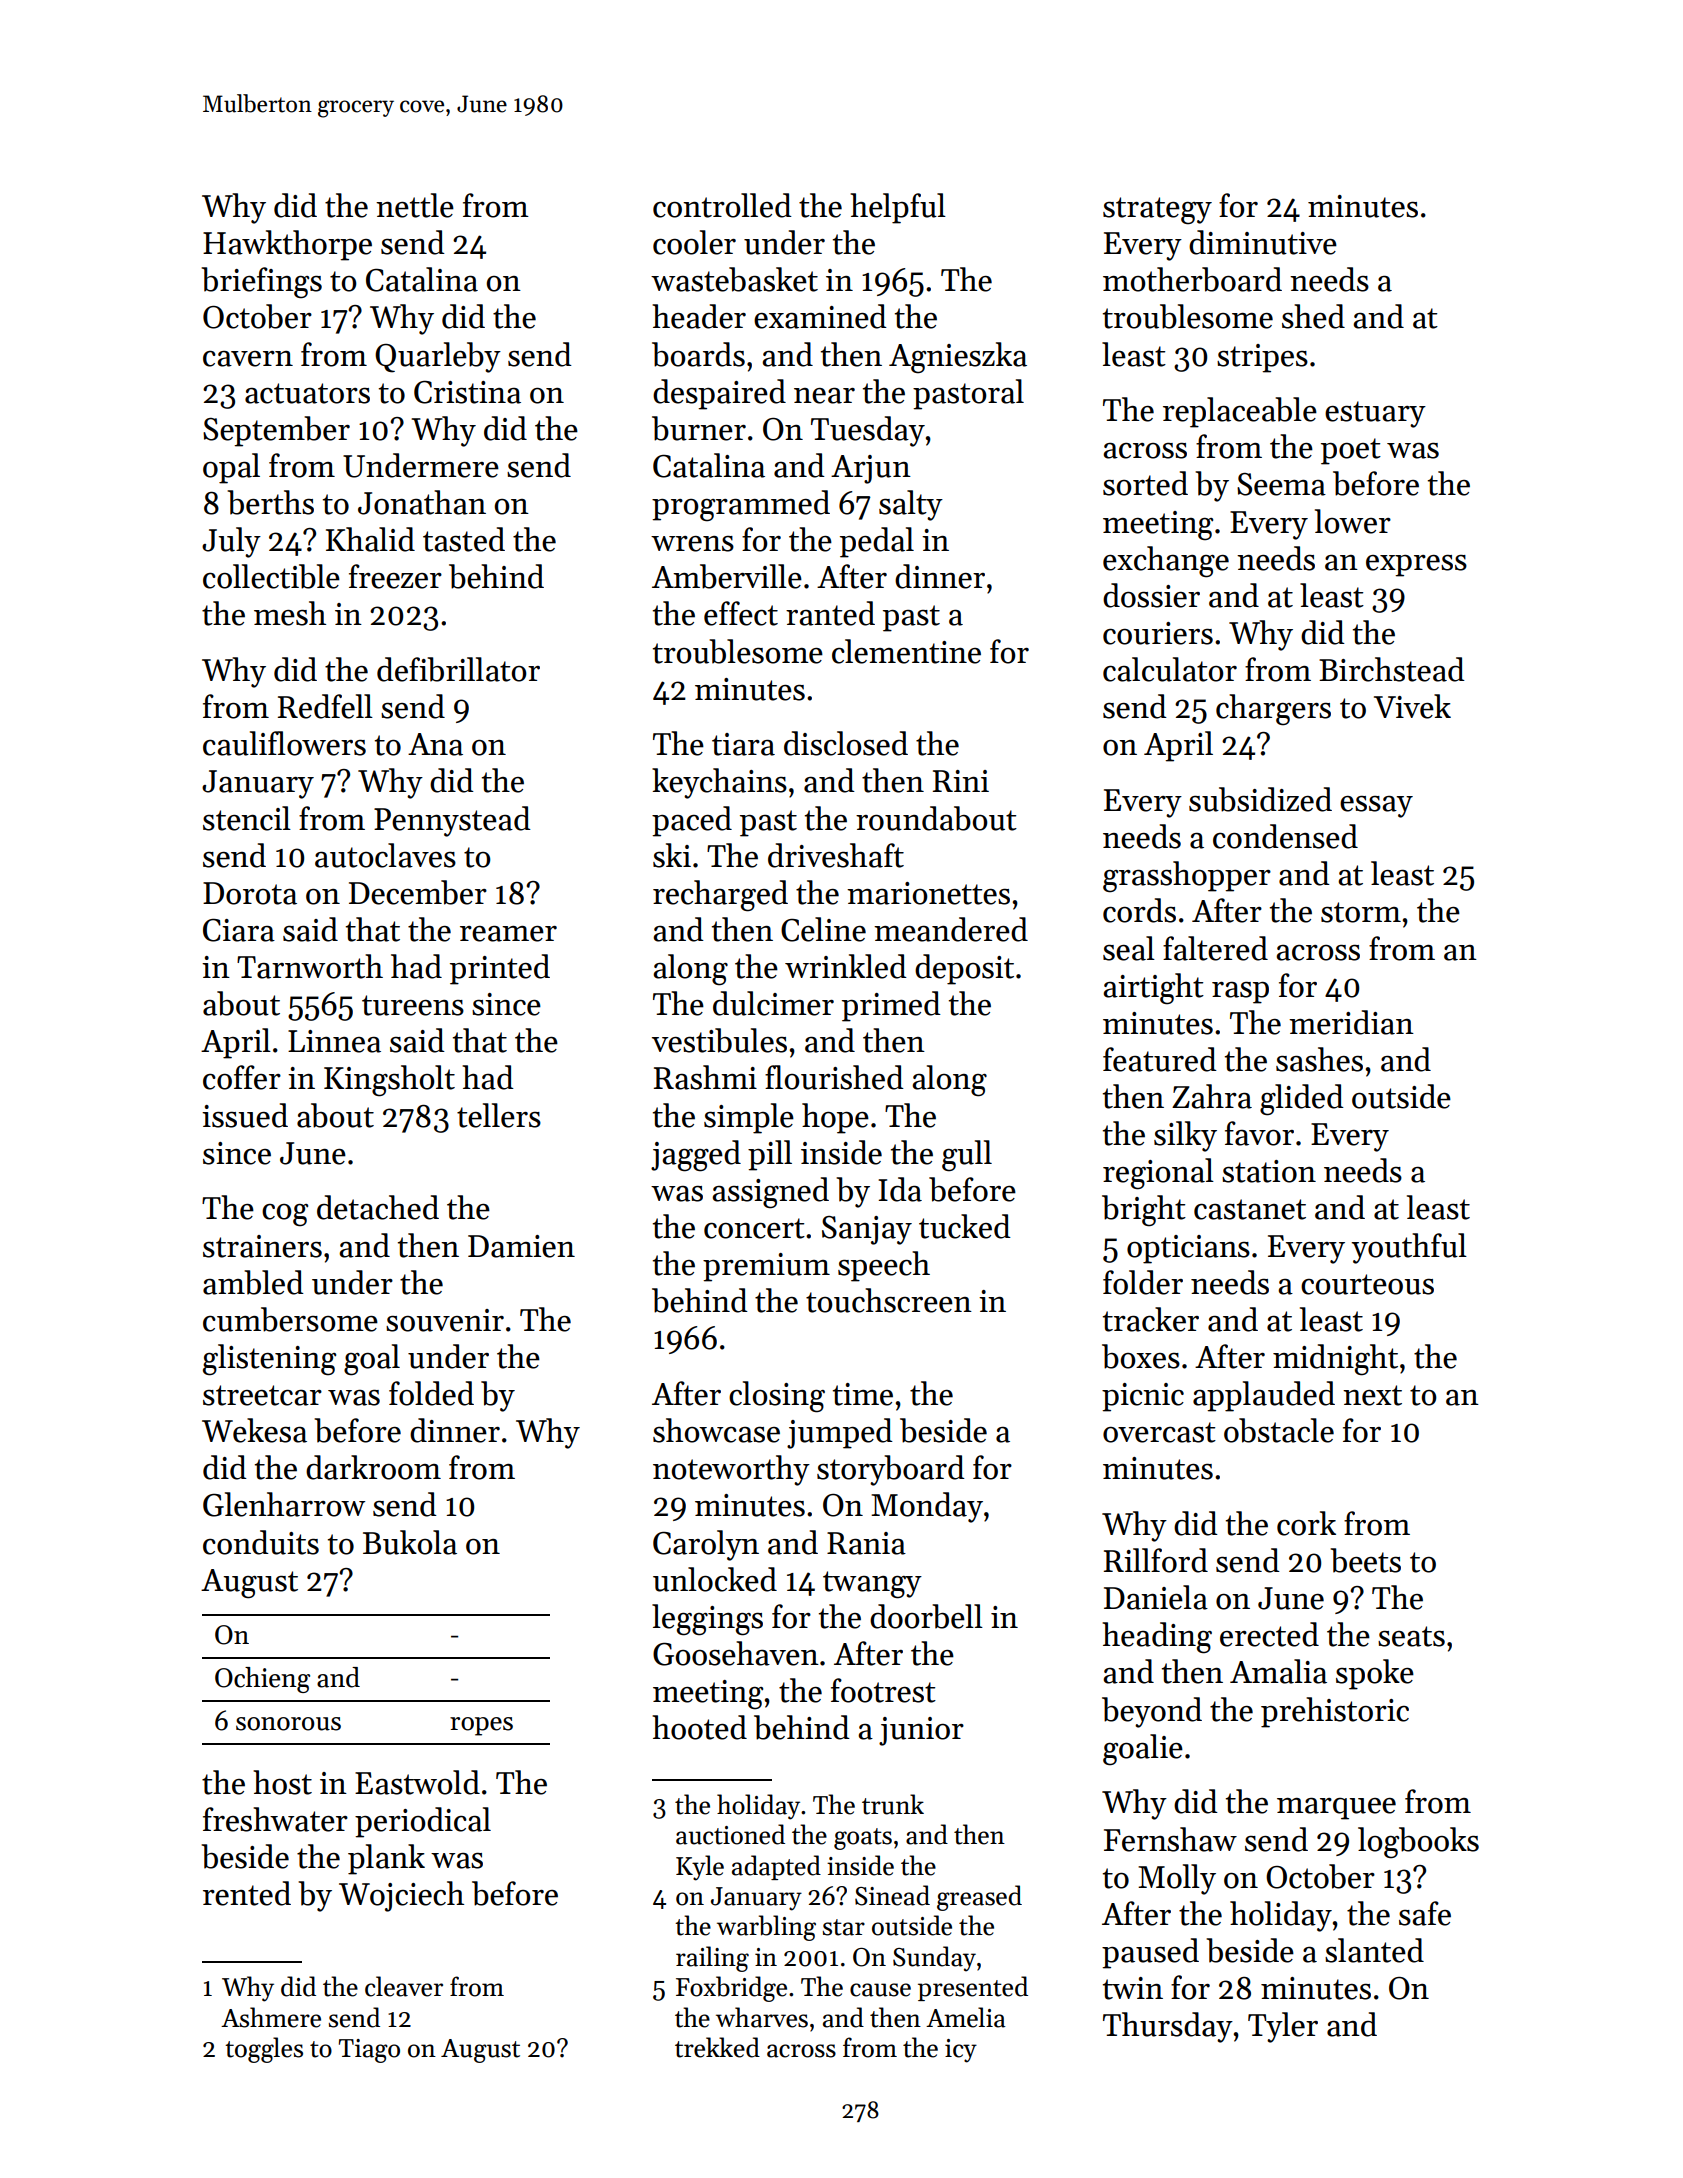 This screenshot has height=2178, width=1683. I want to click on premium, so click(766, 1267).
